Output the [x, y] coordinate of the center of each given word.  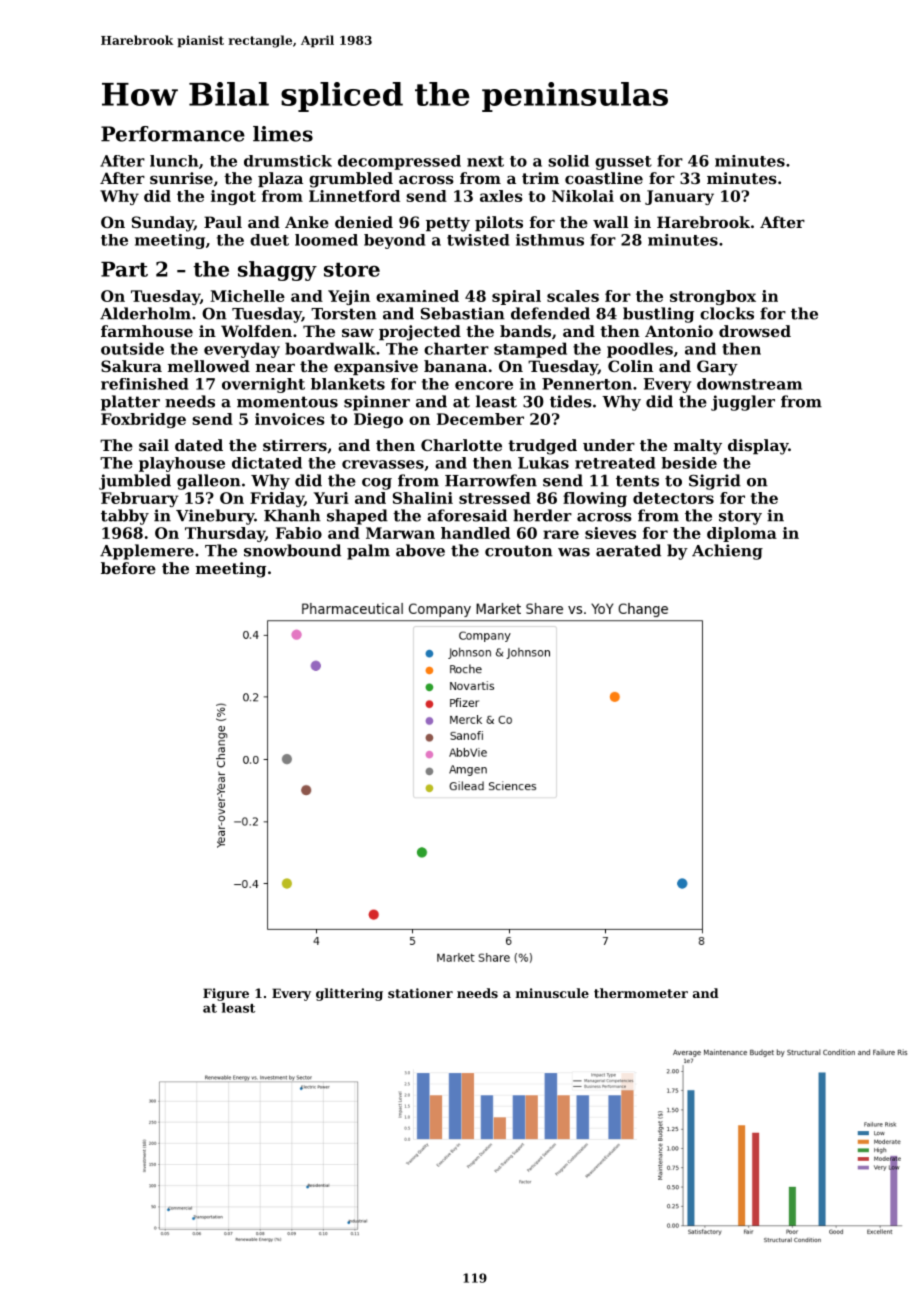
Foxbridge [143, 420]
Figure [226, 994]
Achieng [727, 552]
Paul [223, 222]
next [485, 161]
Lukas [543, 463]
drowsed [755, 331]
